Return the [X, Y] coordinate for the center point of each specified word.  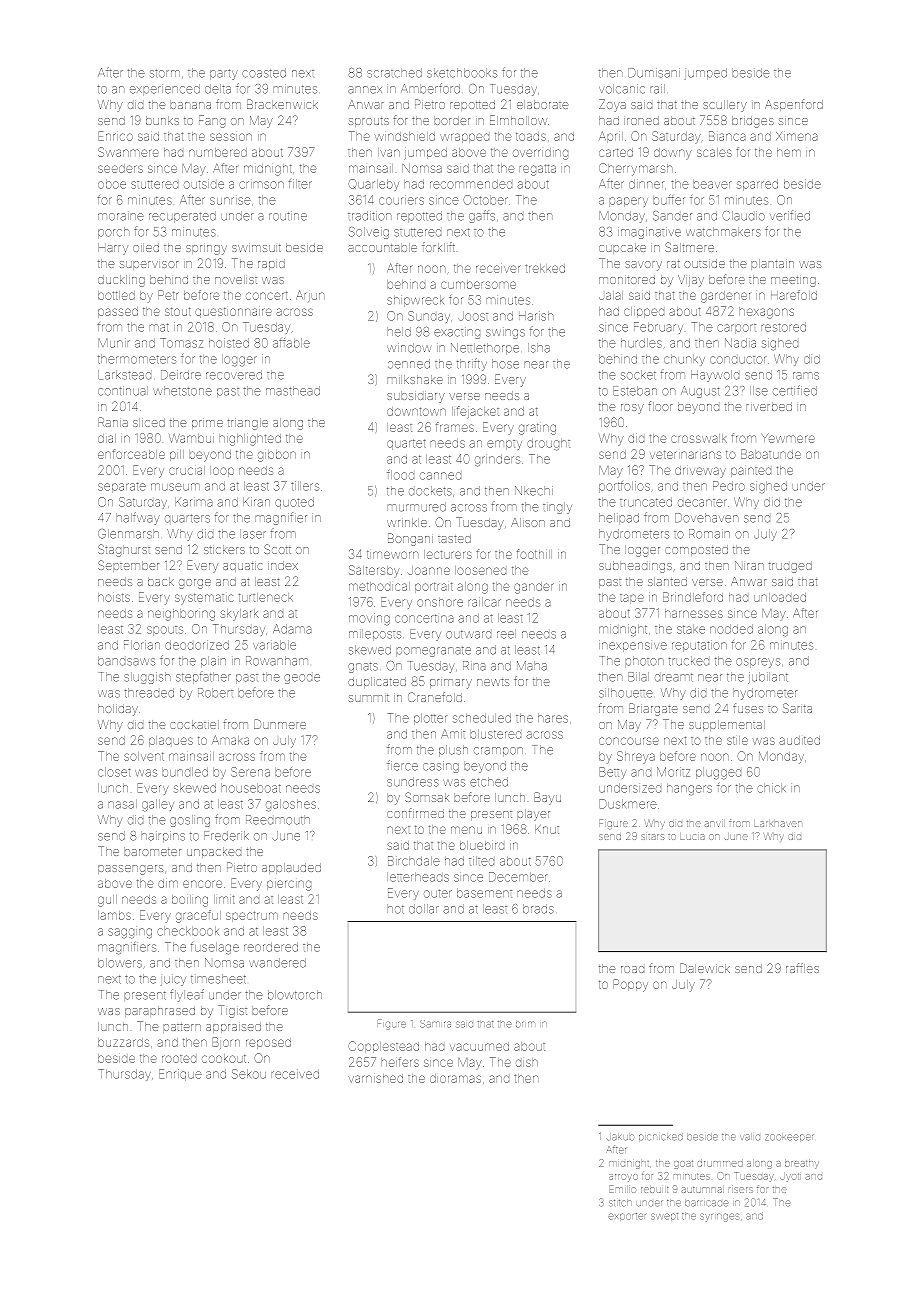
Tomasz [181, 343]
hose [505, 364]
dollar [424, 909]
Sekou [249, 1074]
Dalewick [705, 968]
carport [736, 329]
